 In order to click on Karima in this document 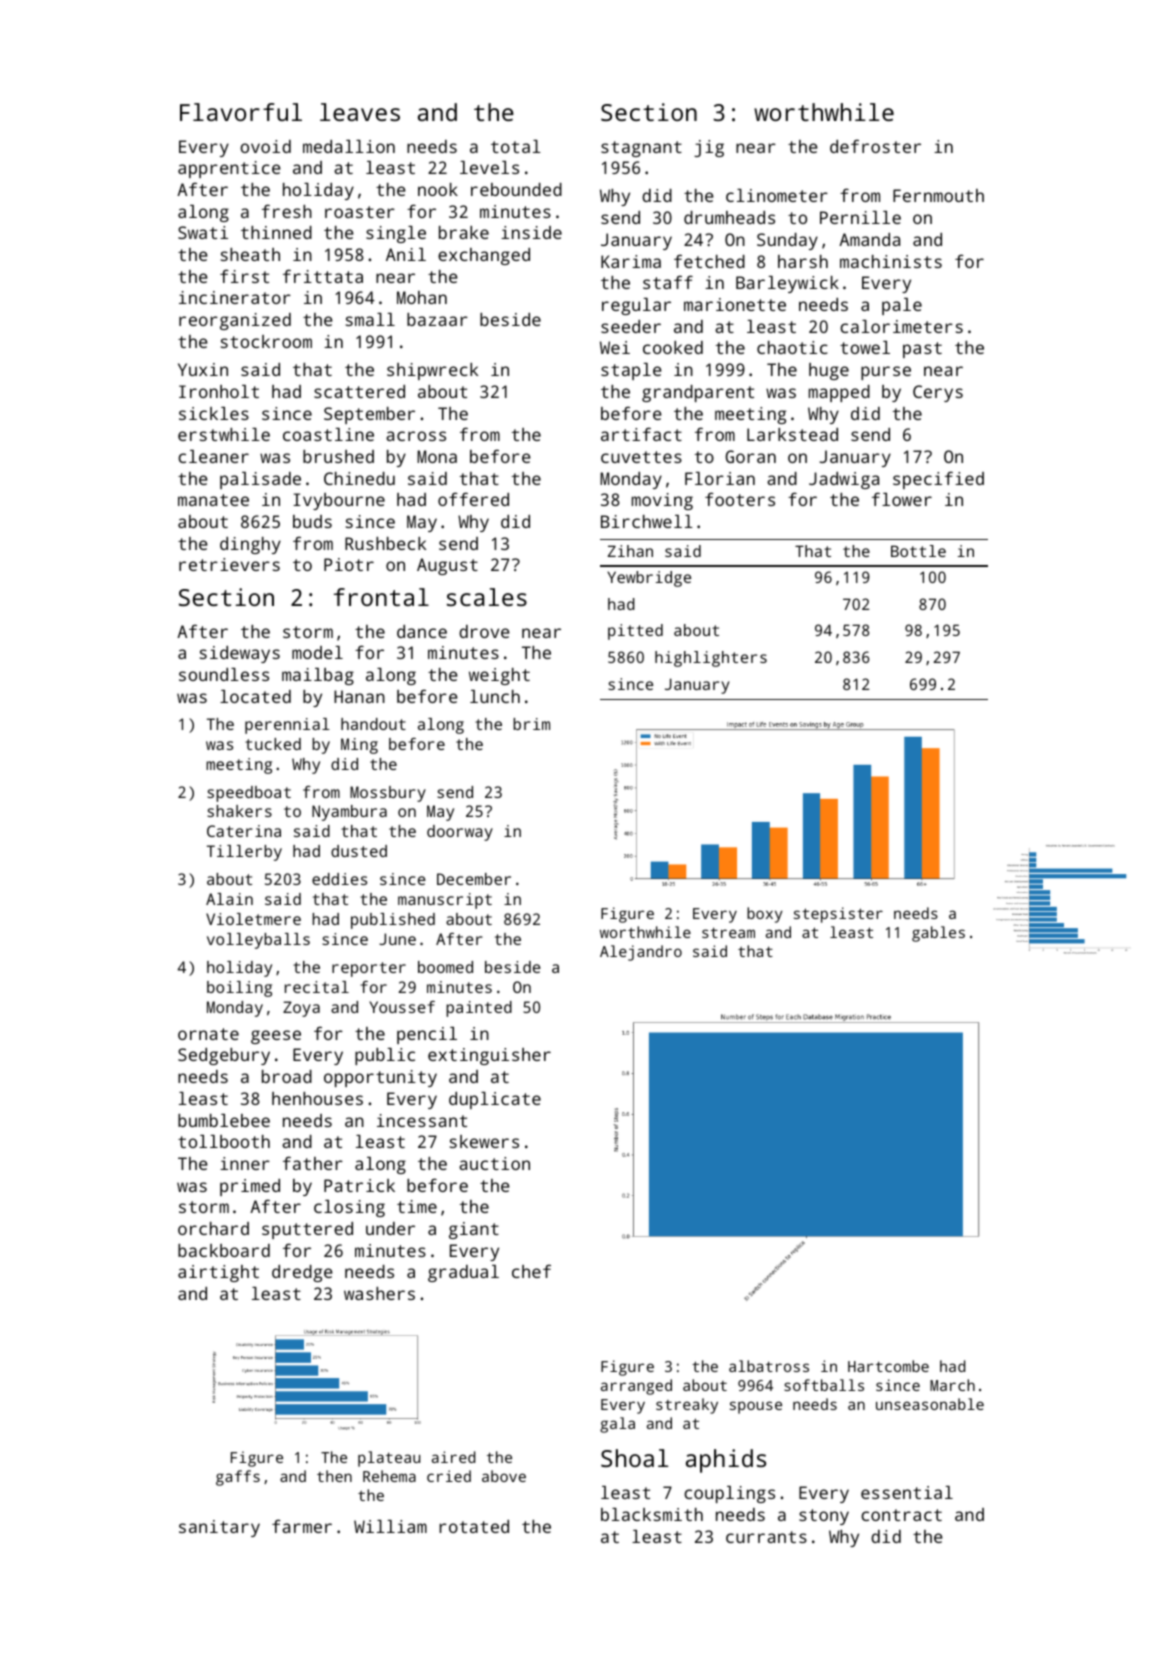, I will do `click(631, 261)`.
